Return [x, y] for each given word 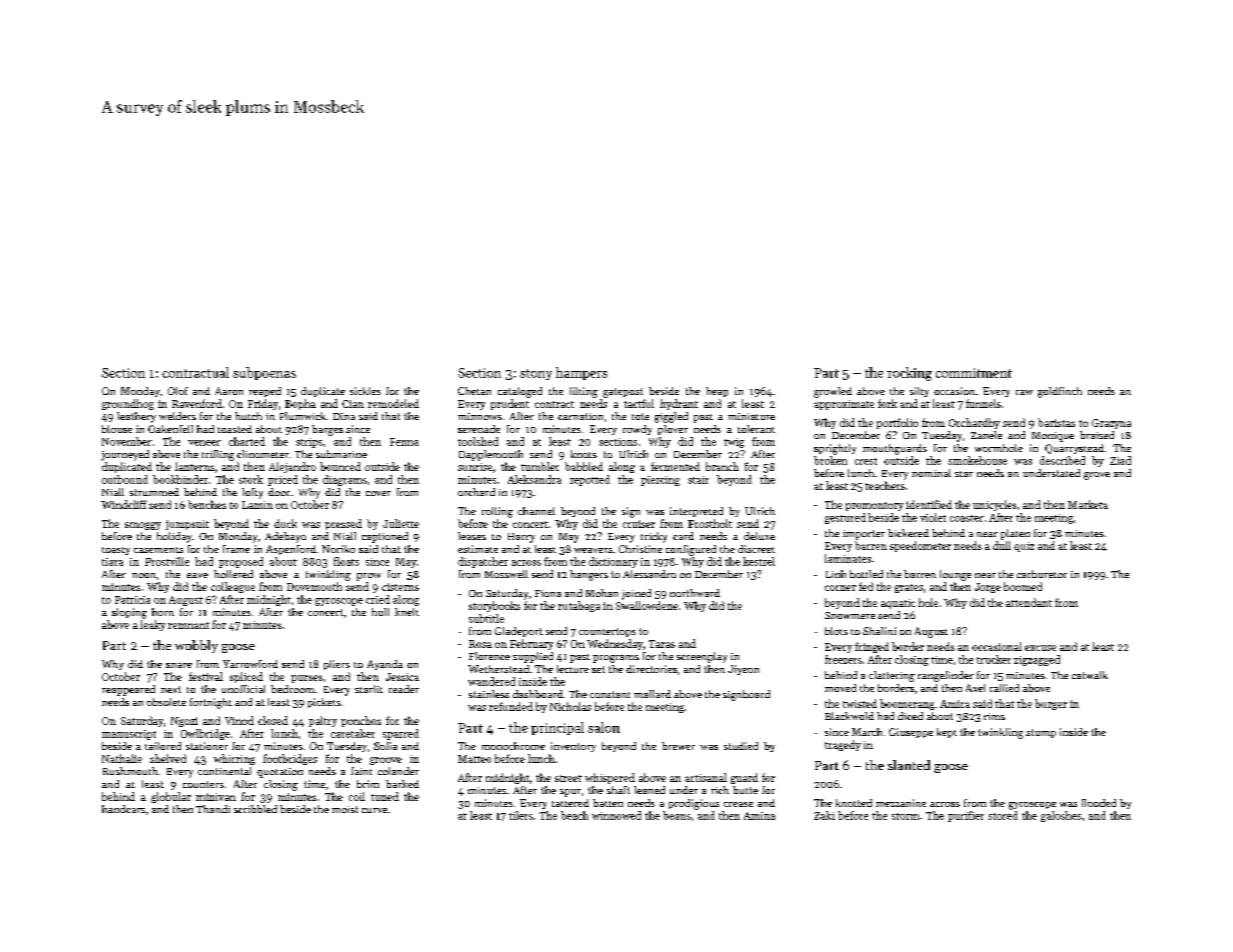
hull [380, 612]
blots [836, 631]
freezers [843, 659]
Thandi [213, 809]
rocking [909, 374]
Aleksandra [534, 479]
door [279, 492]
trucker [994, 659]
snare [179, 665]
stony [536, 374]
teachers [885, 485]
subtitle [486, 618]
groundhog [128, 404]
